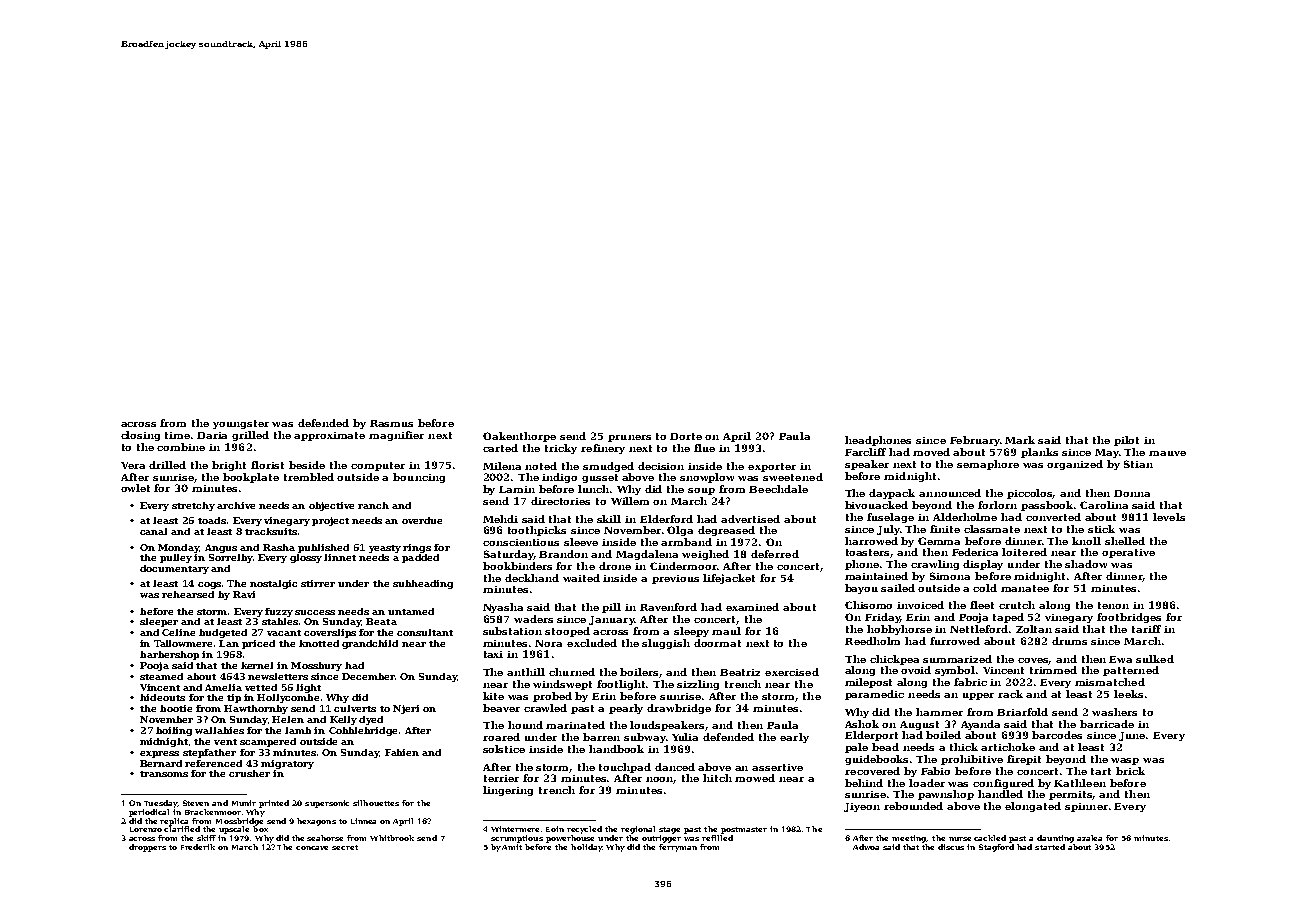  I want to click on youngster, so click(241, 424).
